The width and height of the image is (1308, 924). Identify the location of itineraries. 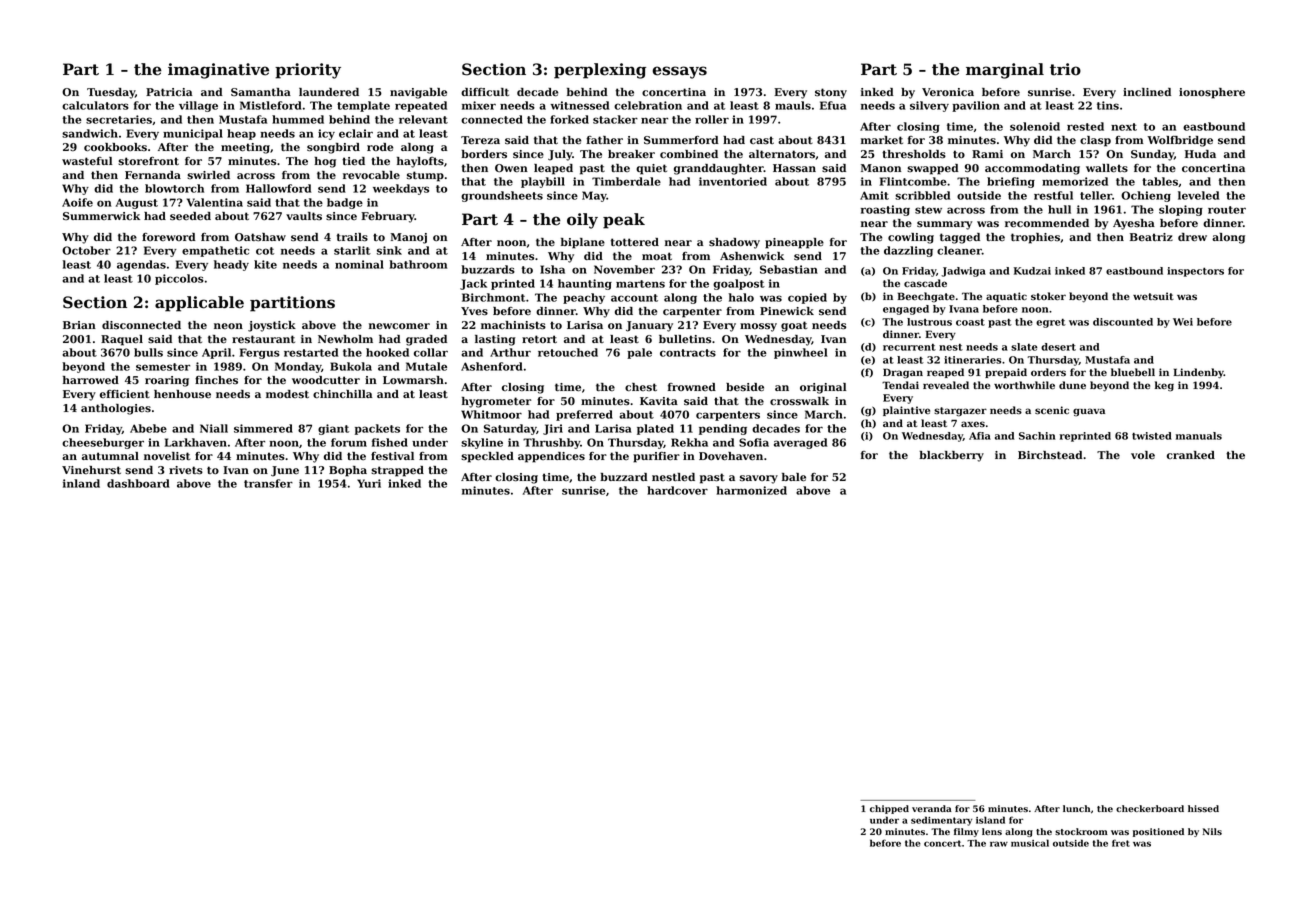
(972, 360).
